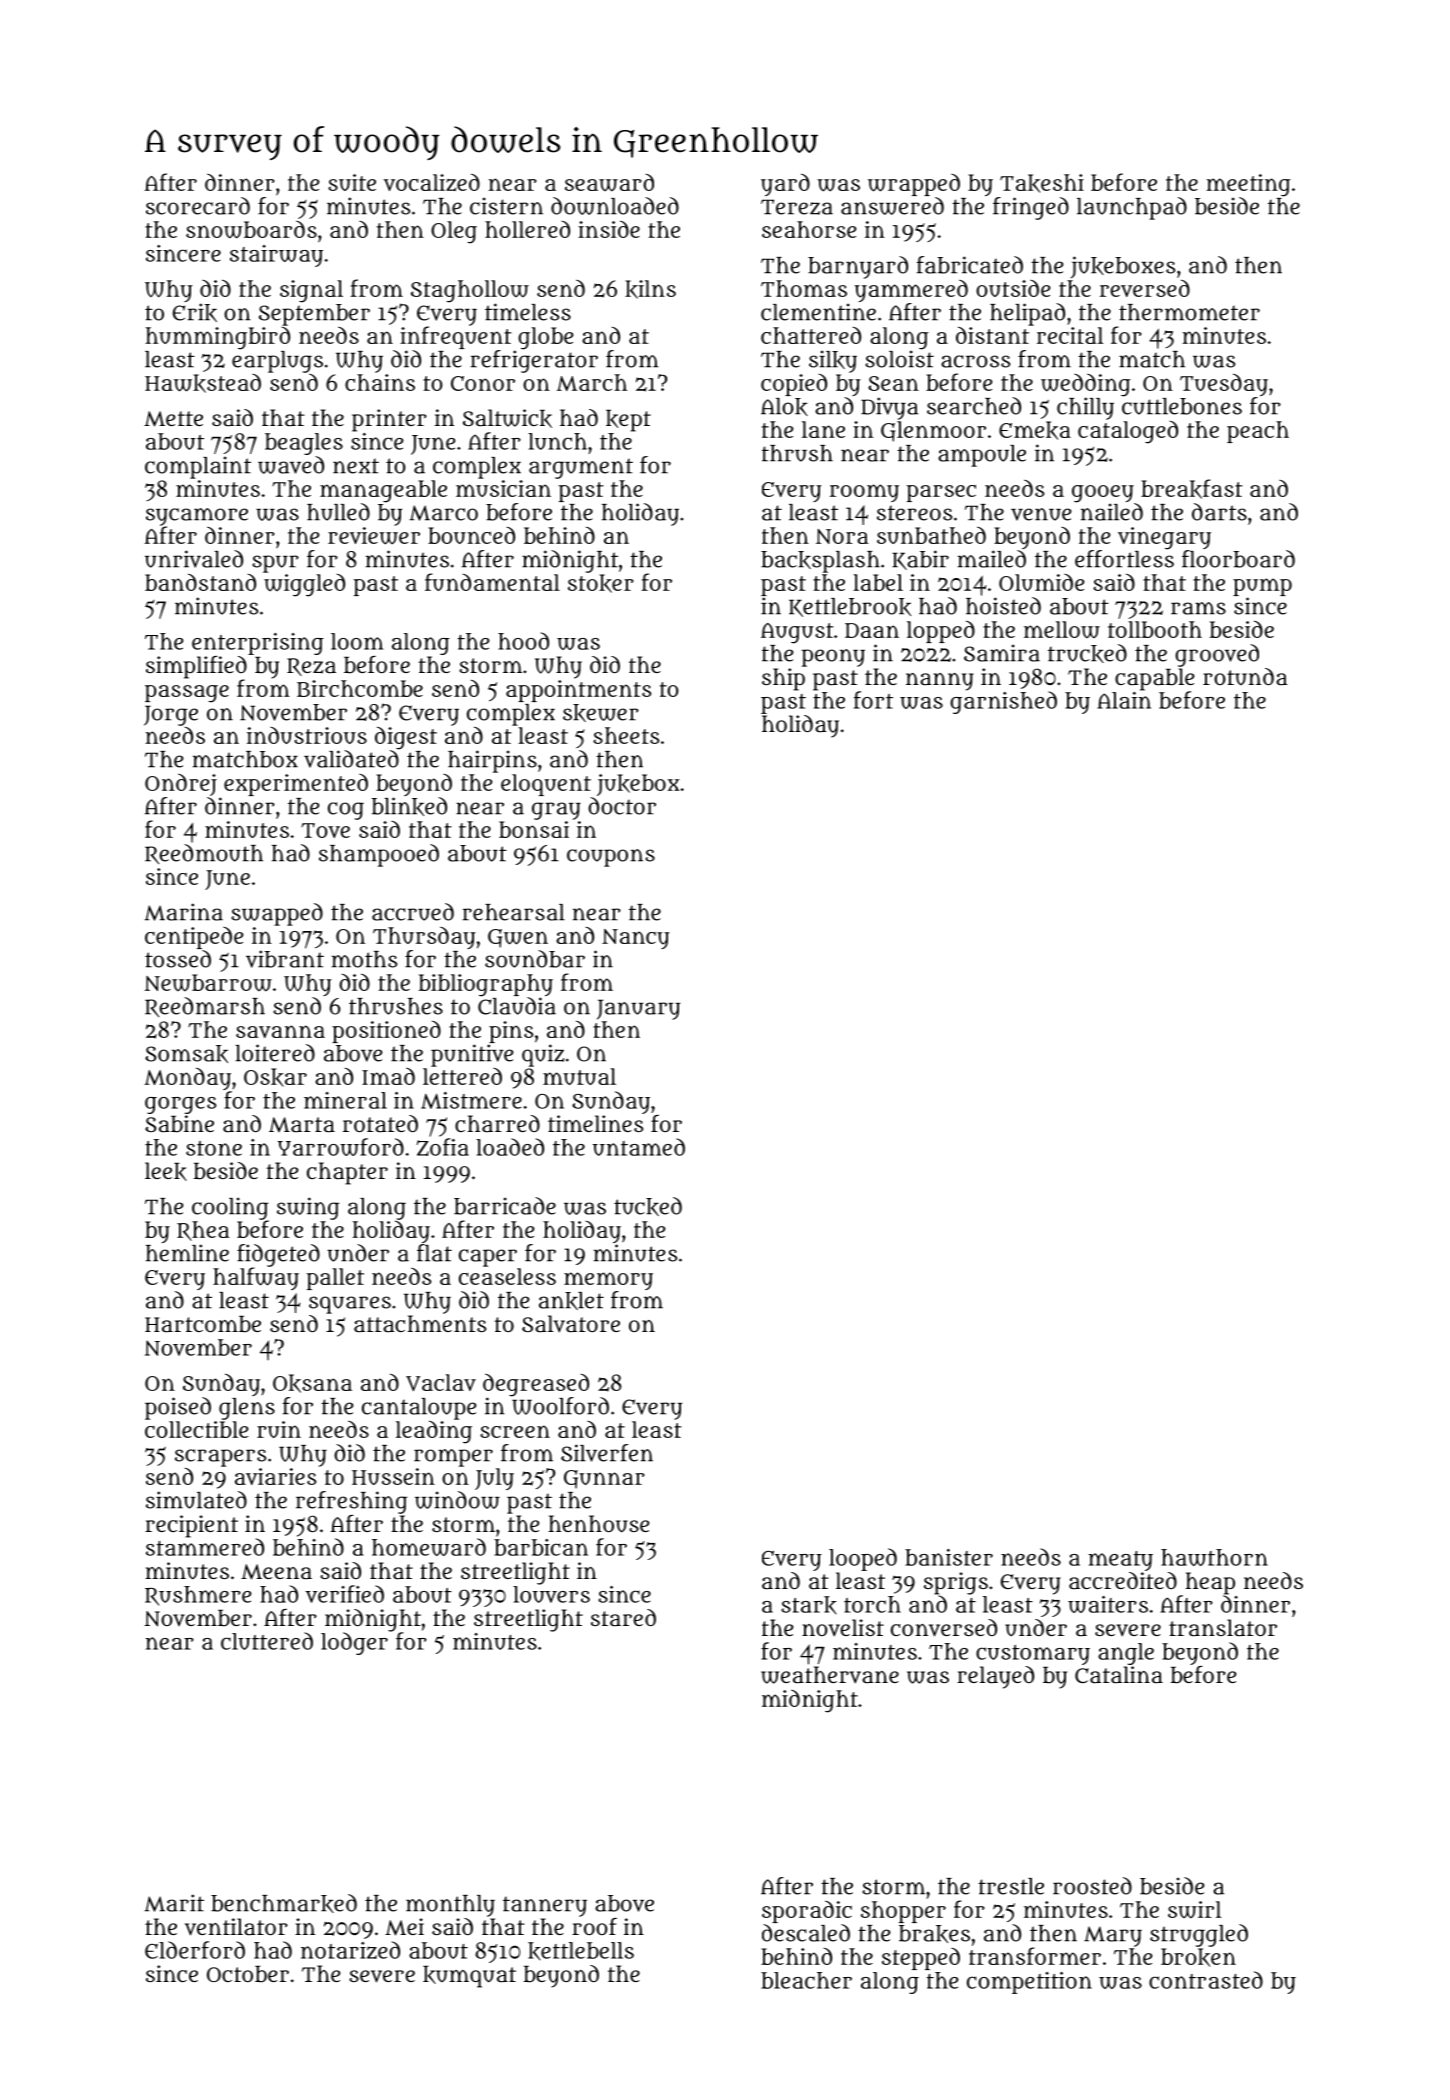  What do you see at coordinates (609, 182) in the document?
I see `seaward` at bounding box center [609, 182].
